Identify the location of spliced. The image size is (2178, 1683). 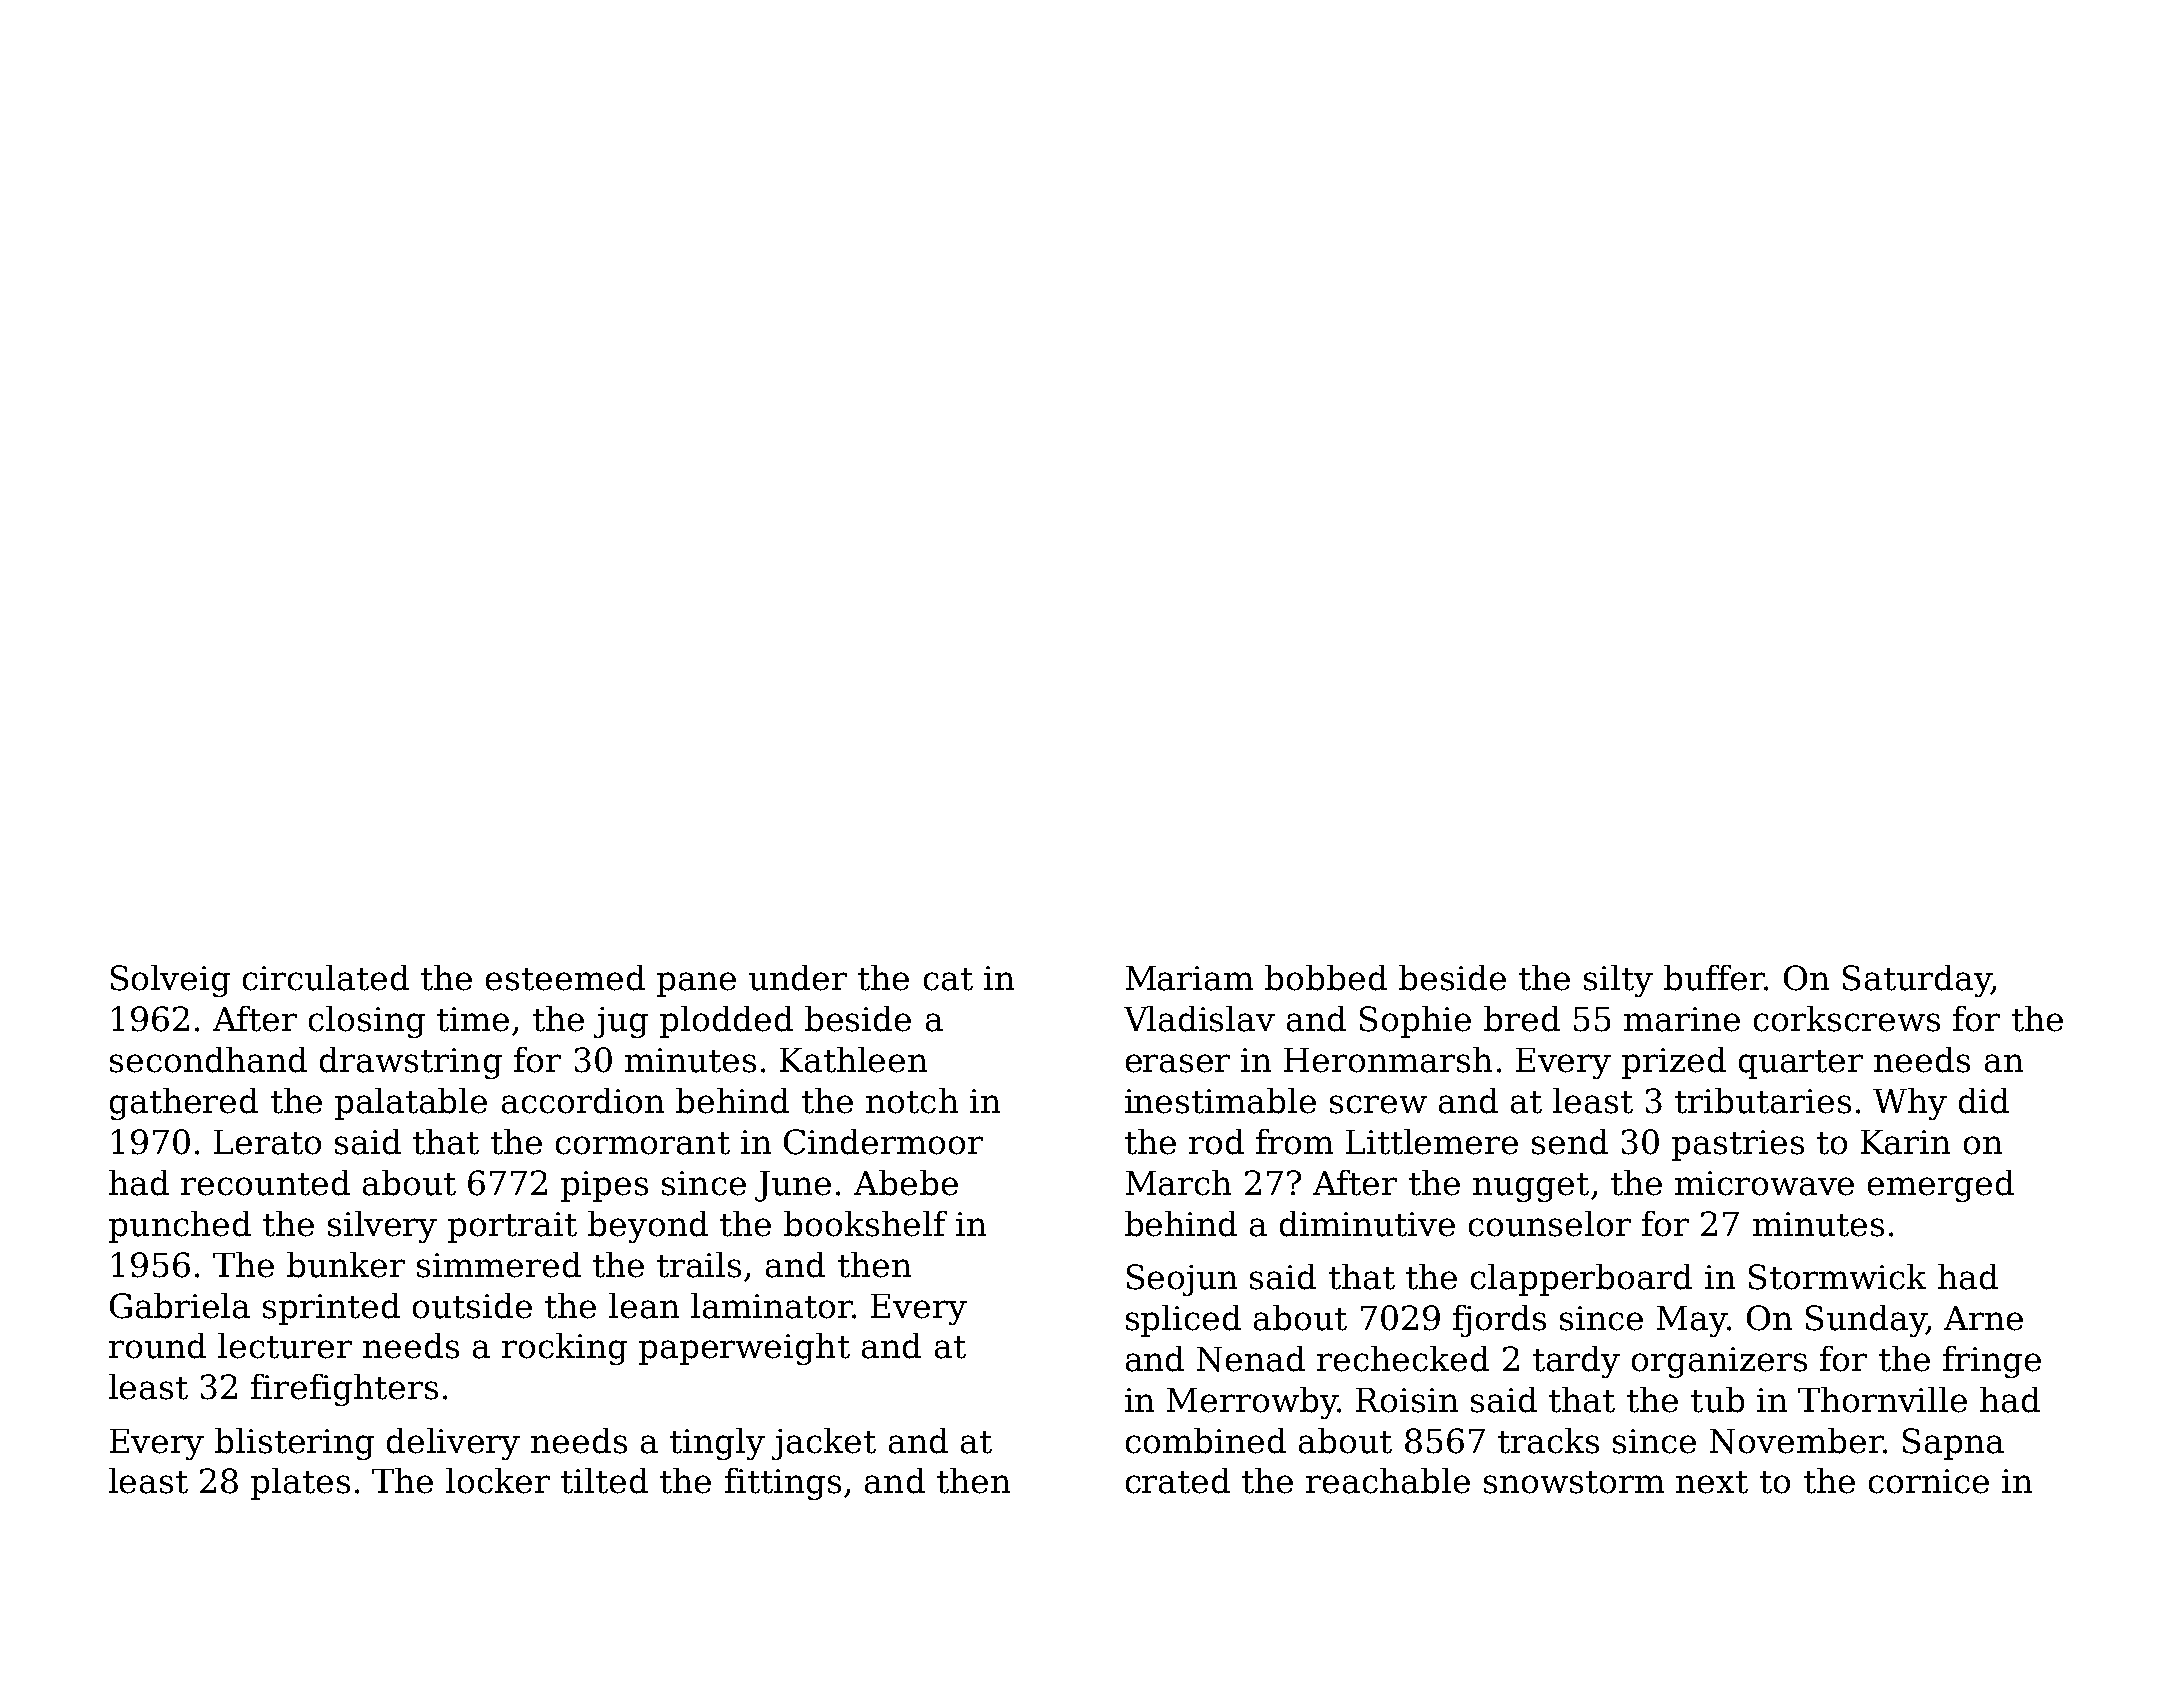
(1183, 1321).
